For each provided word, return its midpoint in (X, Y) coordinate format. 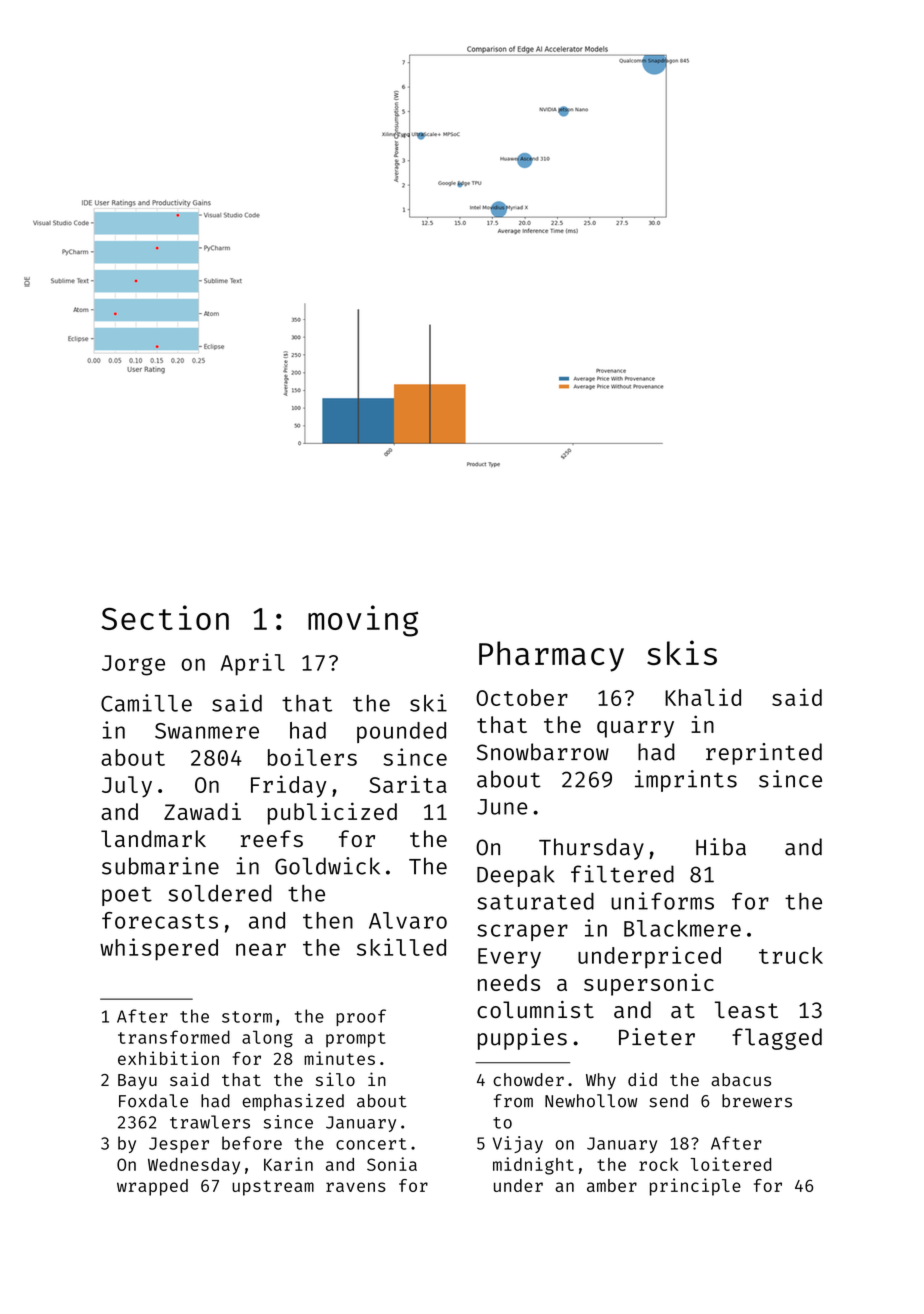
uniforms (662, 901)
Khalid (703, 697)
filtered (622, 874)
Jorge (133, 665)
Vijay (518, 1144)
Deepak (516, 876)
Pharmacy (551, 656)
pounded (401, 732)
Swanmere (207, 731)
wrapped (152, 1187)
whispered (159, 949)
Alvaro (408, 920)
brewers (757, 1101)
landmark (153, 839)
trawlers (210, 1122)
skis (682, 652)
